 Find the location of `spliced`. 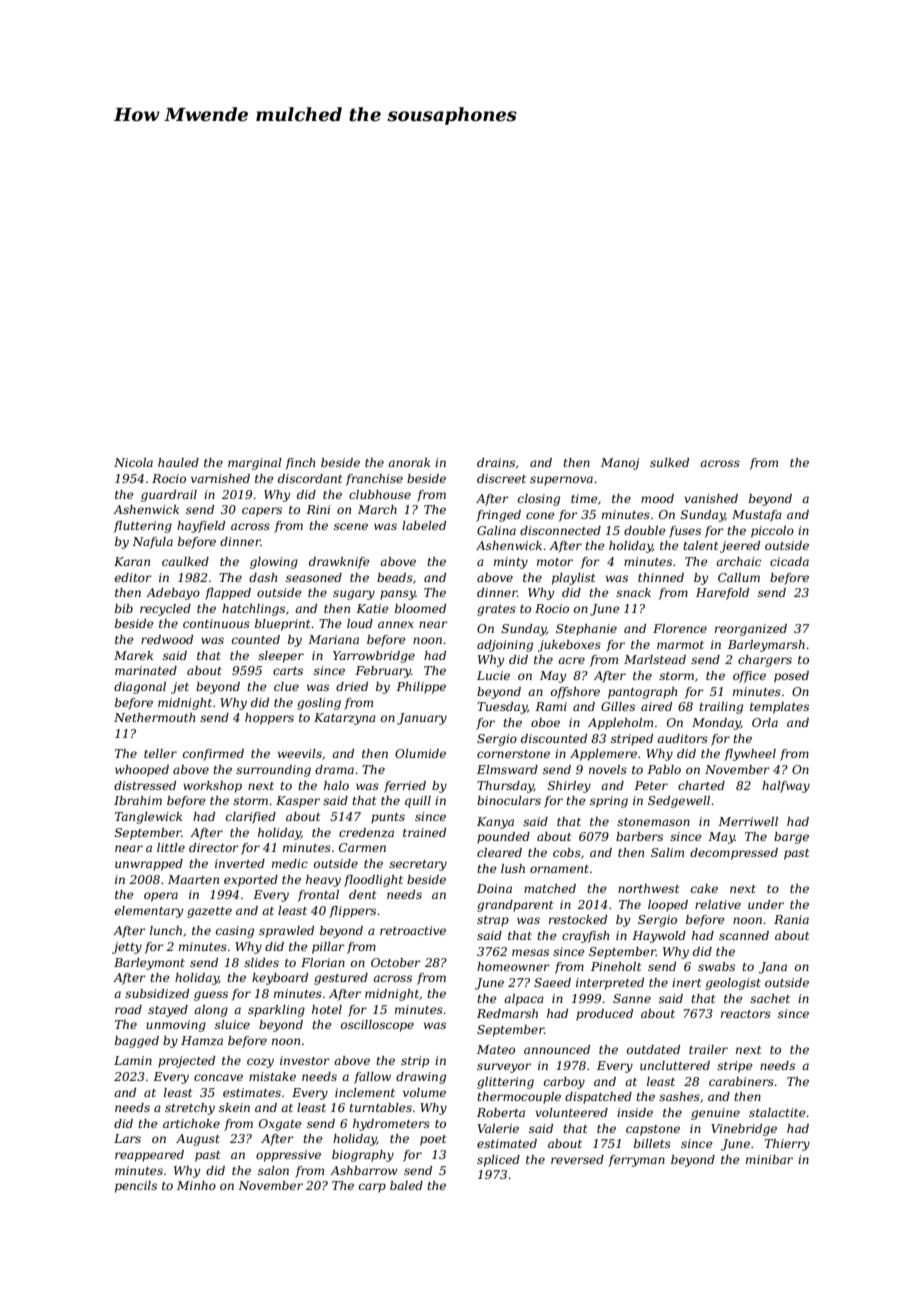

spliced is located at coordinates (498, 1161).
